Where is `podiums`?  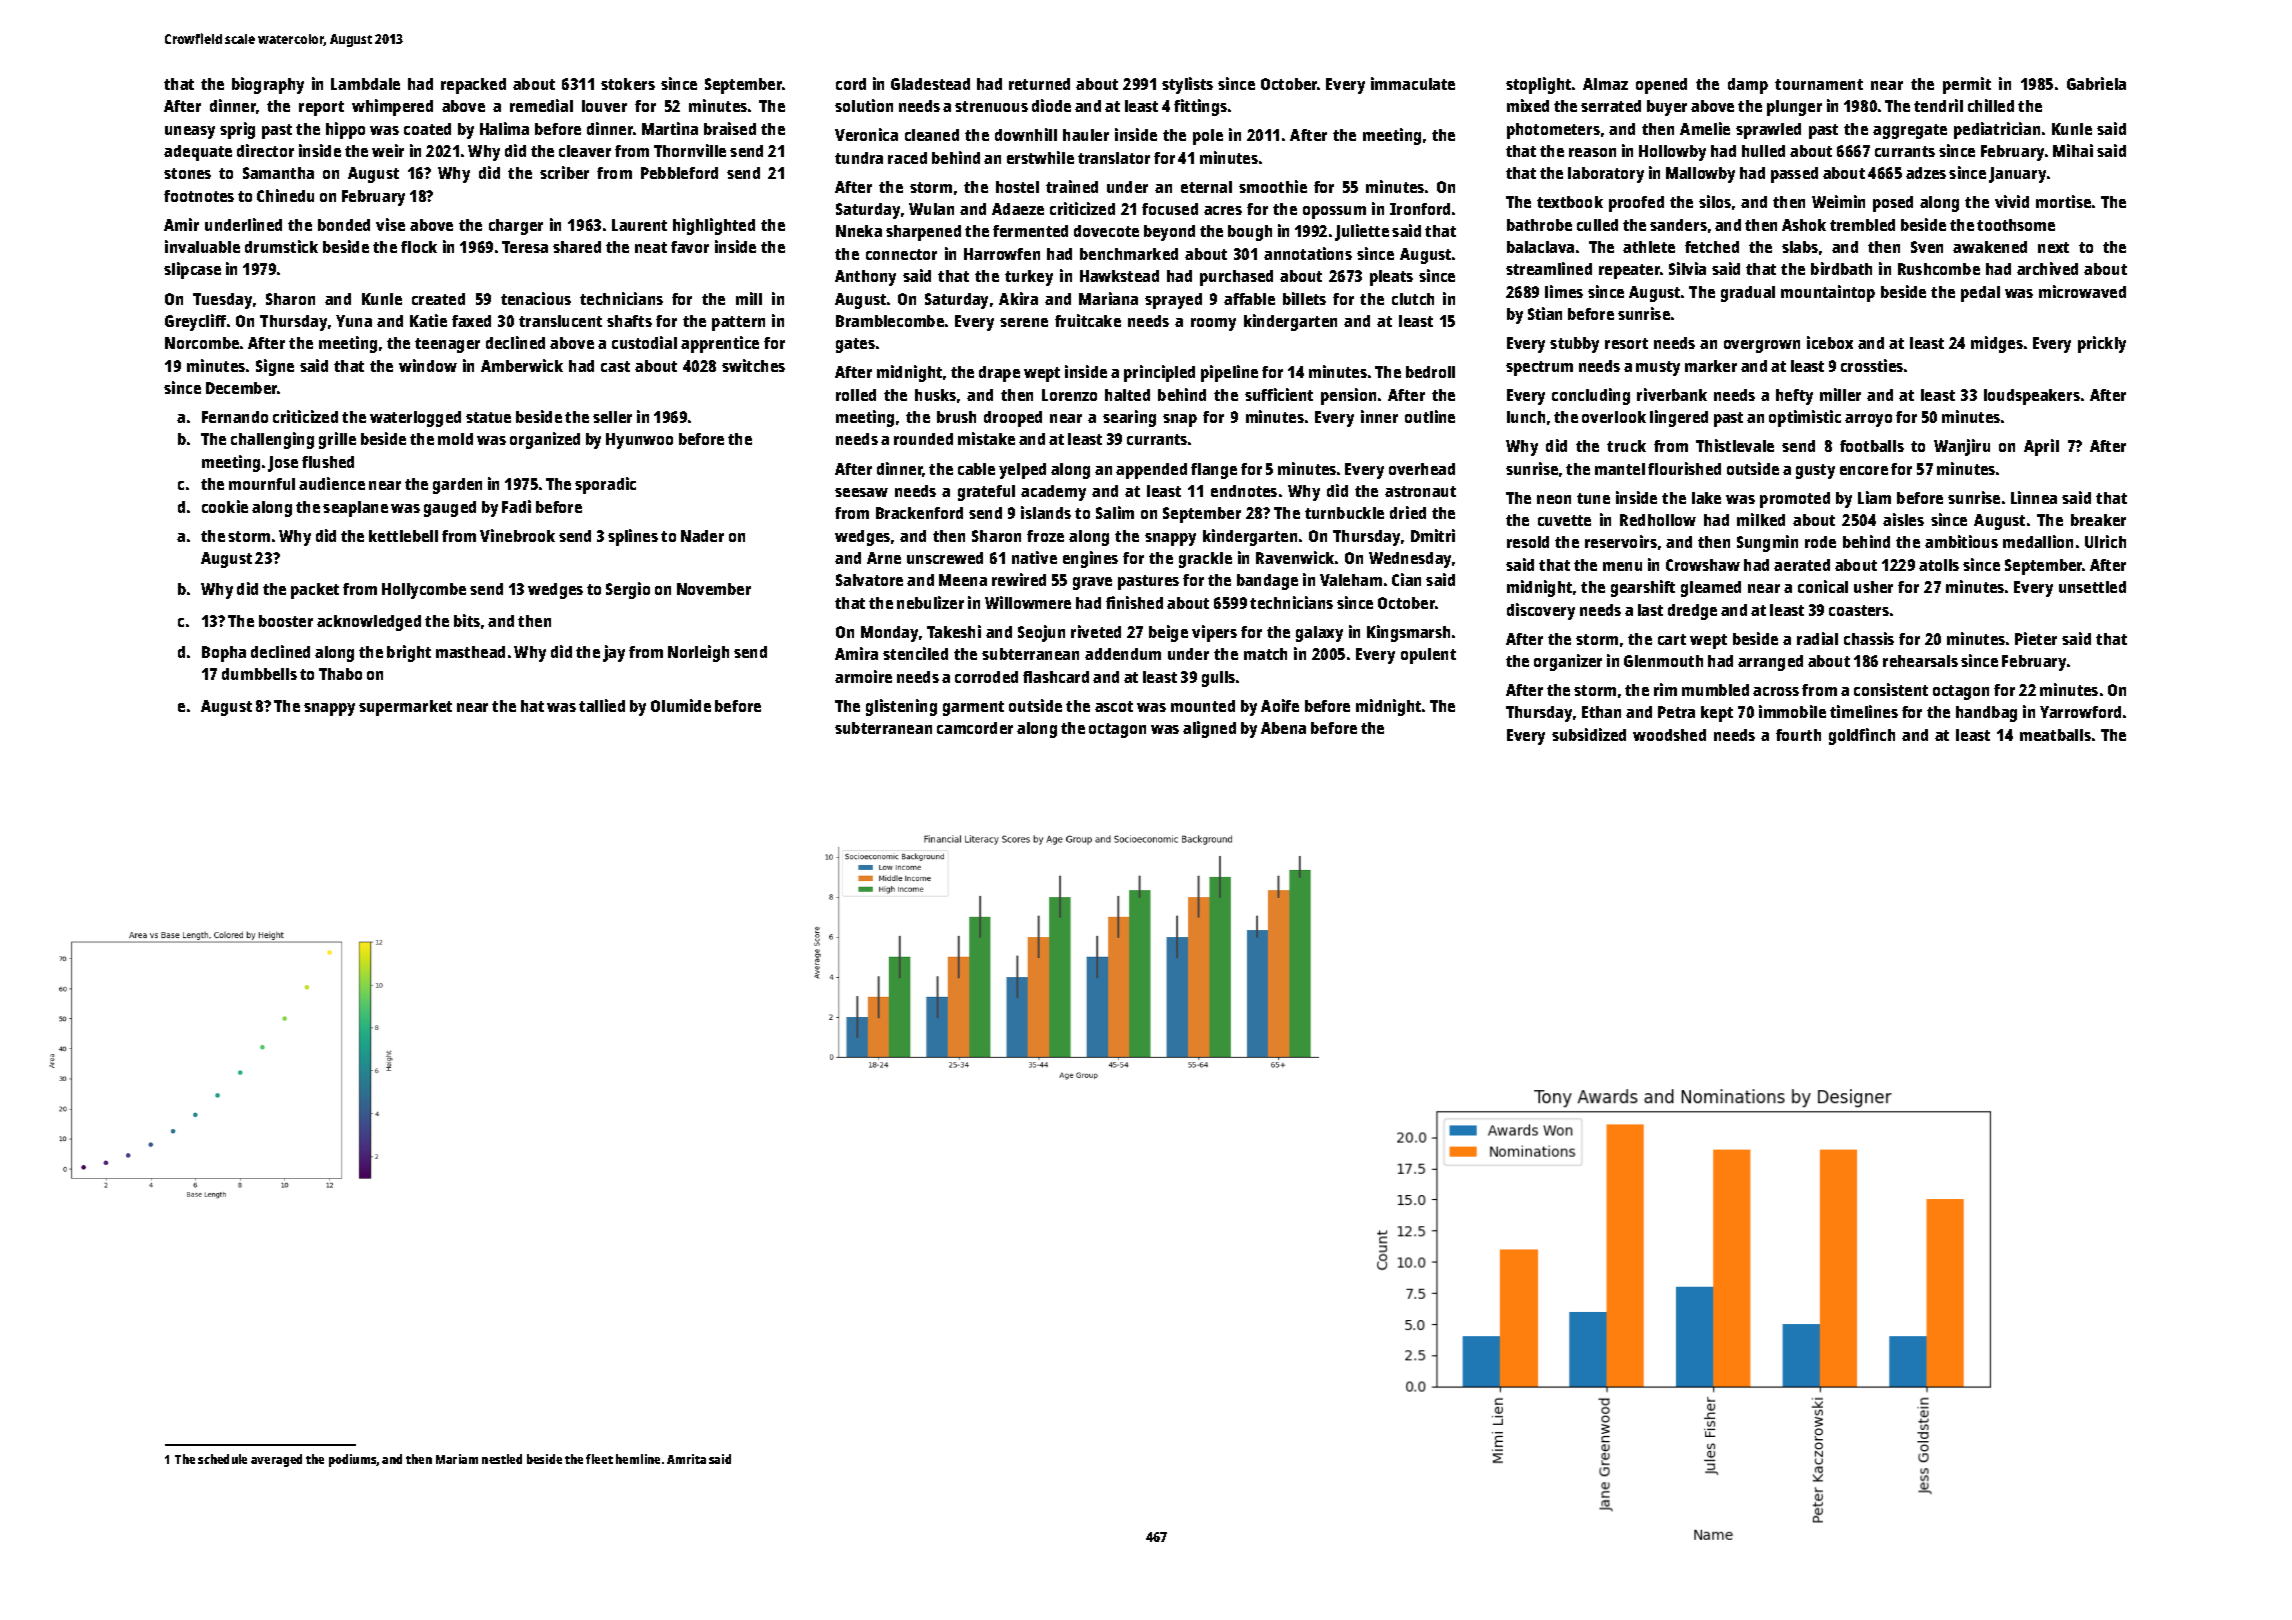 podiums is located at coordinates (353, 1460).
